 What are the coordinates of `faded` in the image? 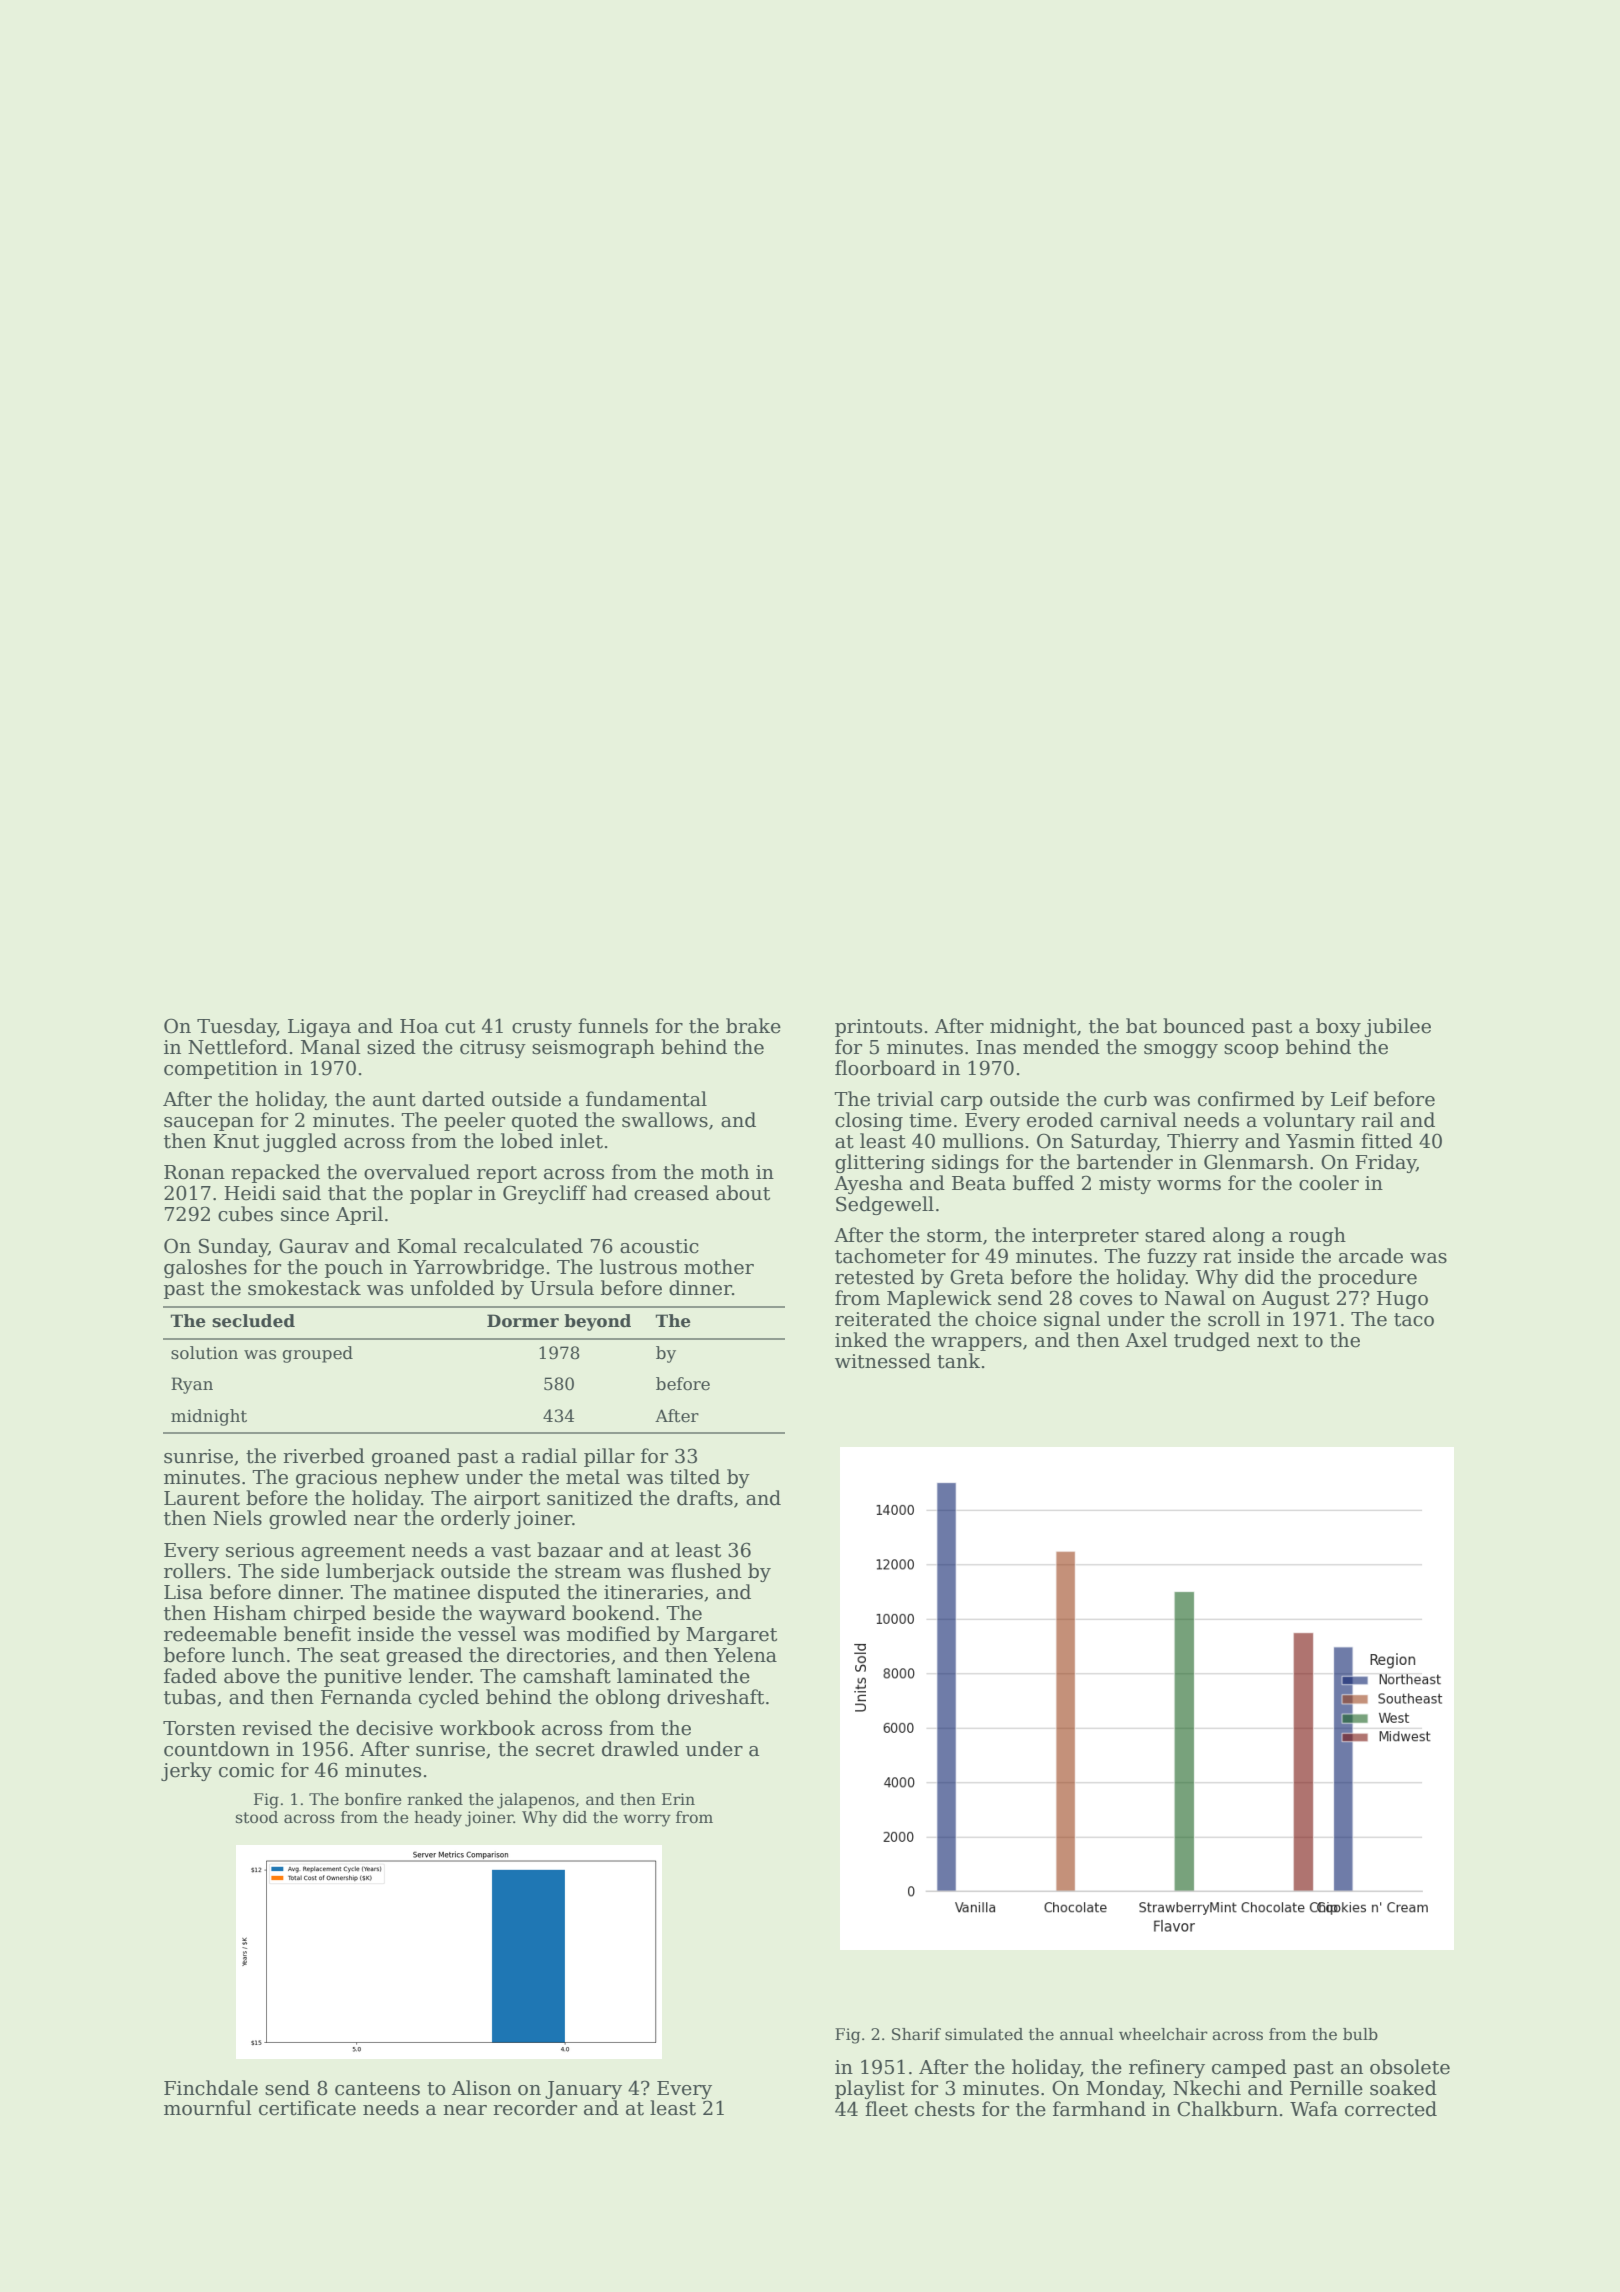 It's located at (190, 1676).
